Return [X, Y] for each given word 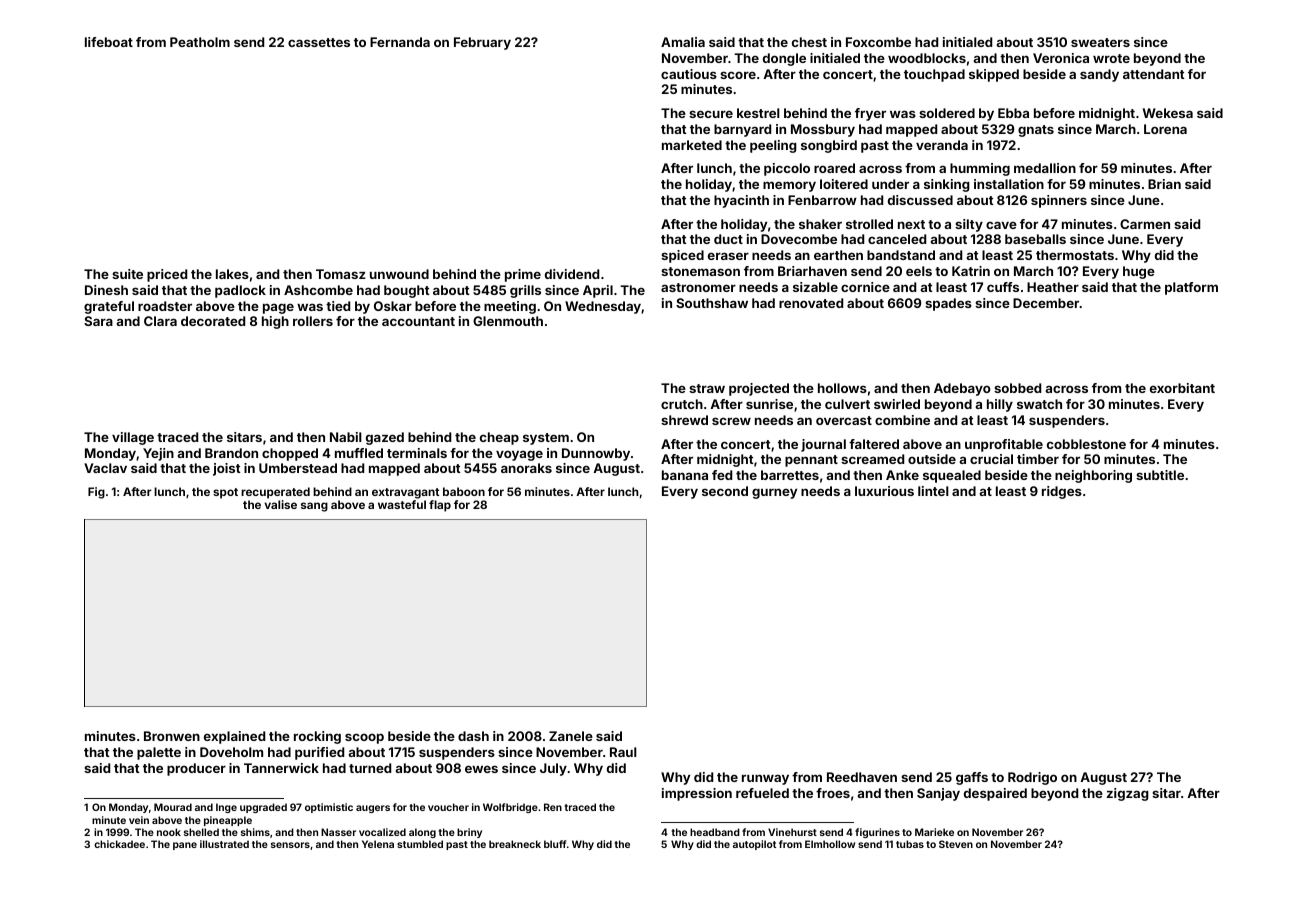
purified [319, 753]
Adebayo [962, 389]
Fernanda [400, 42]
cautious [689, 74]
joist [227, 469]
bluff [555, 844]
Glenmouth [508, 321]
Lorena [1165, 129]
